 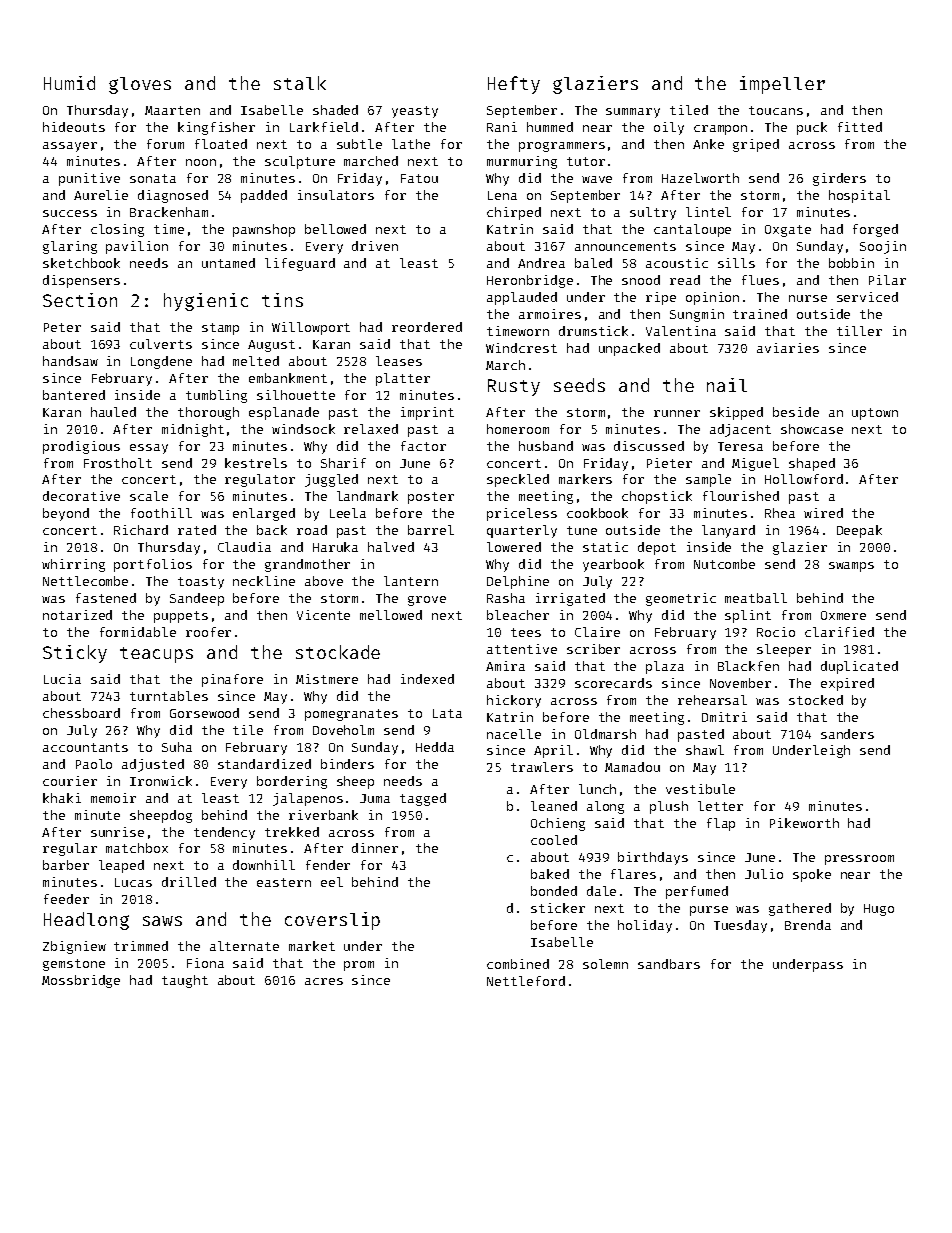 I want to click on cantaloupe, so click(x=692, y=230).
